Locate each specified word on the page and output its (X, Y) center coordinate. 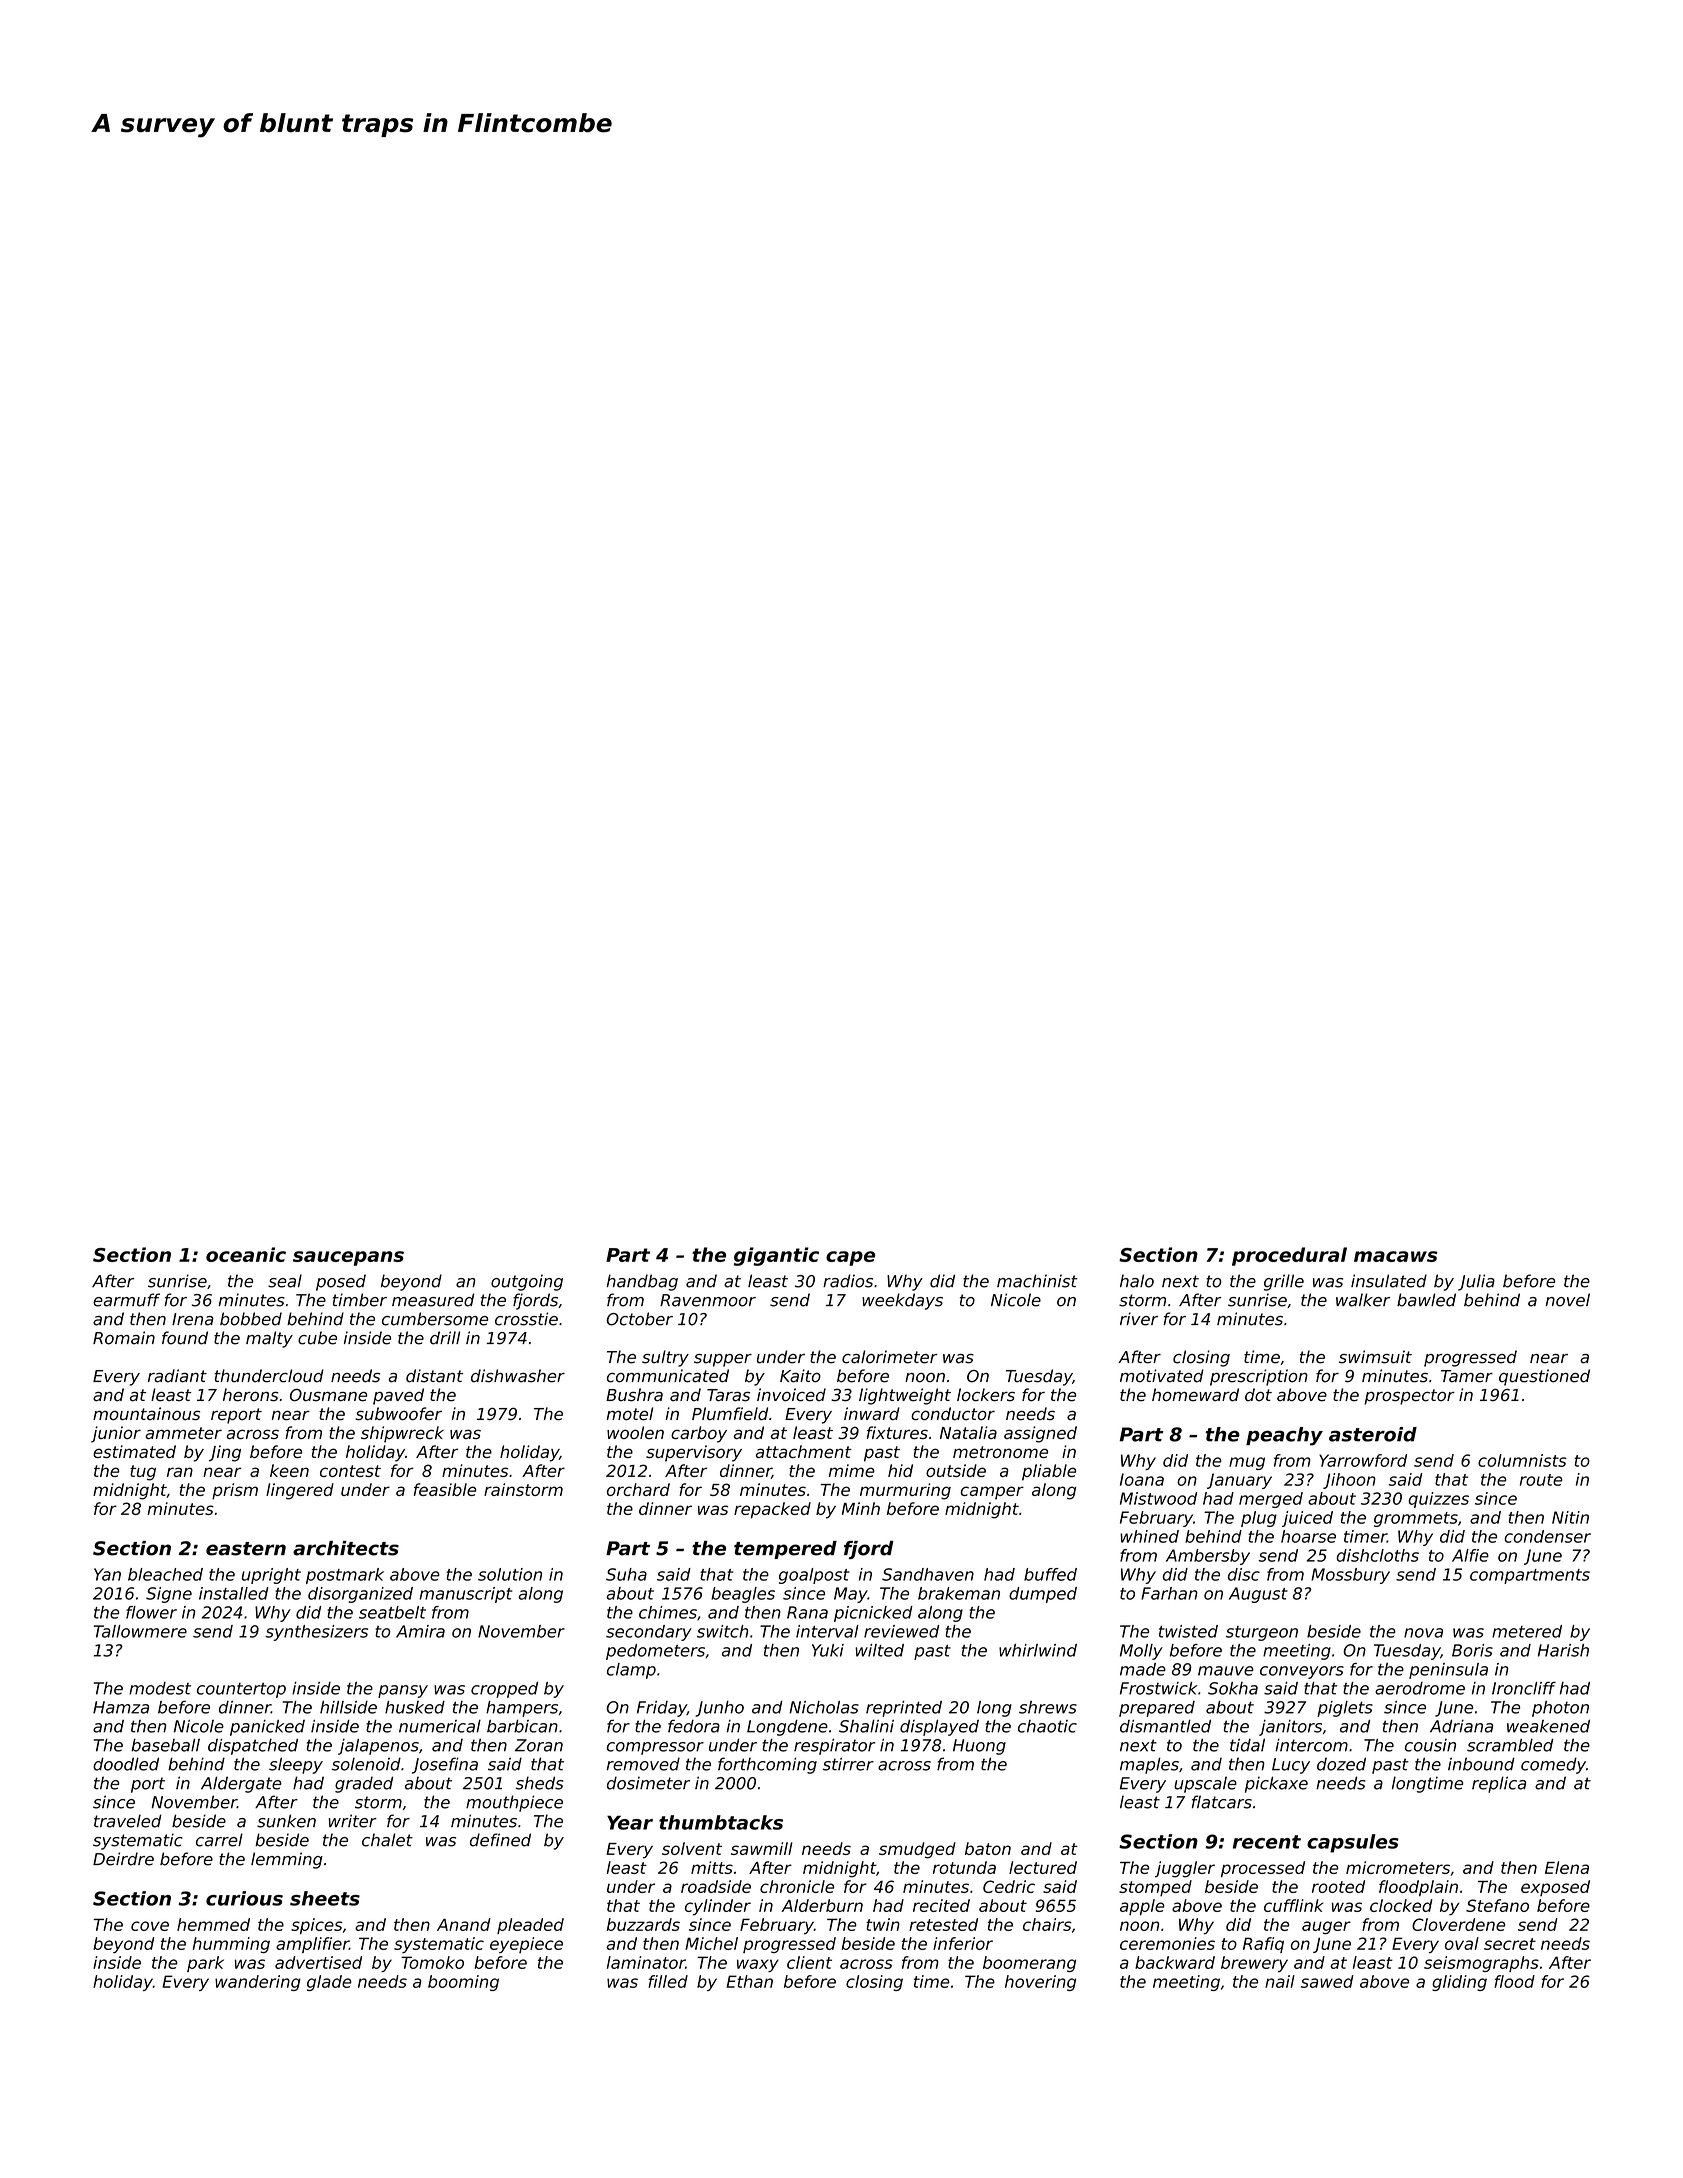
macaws (1395, 1256)
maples (1149, 1765)
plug (1259, 1519)
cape (850, 1258)
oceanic (246, 1254)
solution (510, 1574)
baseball (165, 1745)
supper (723, 1360)
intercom (1311, 1745)
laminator (646, 1962)
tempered (785, 1550)
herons (251, 1395)
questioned (1544, 1377)
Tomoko (432, 1962)
